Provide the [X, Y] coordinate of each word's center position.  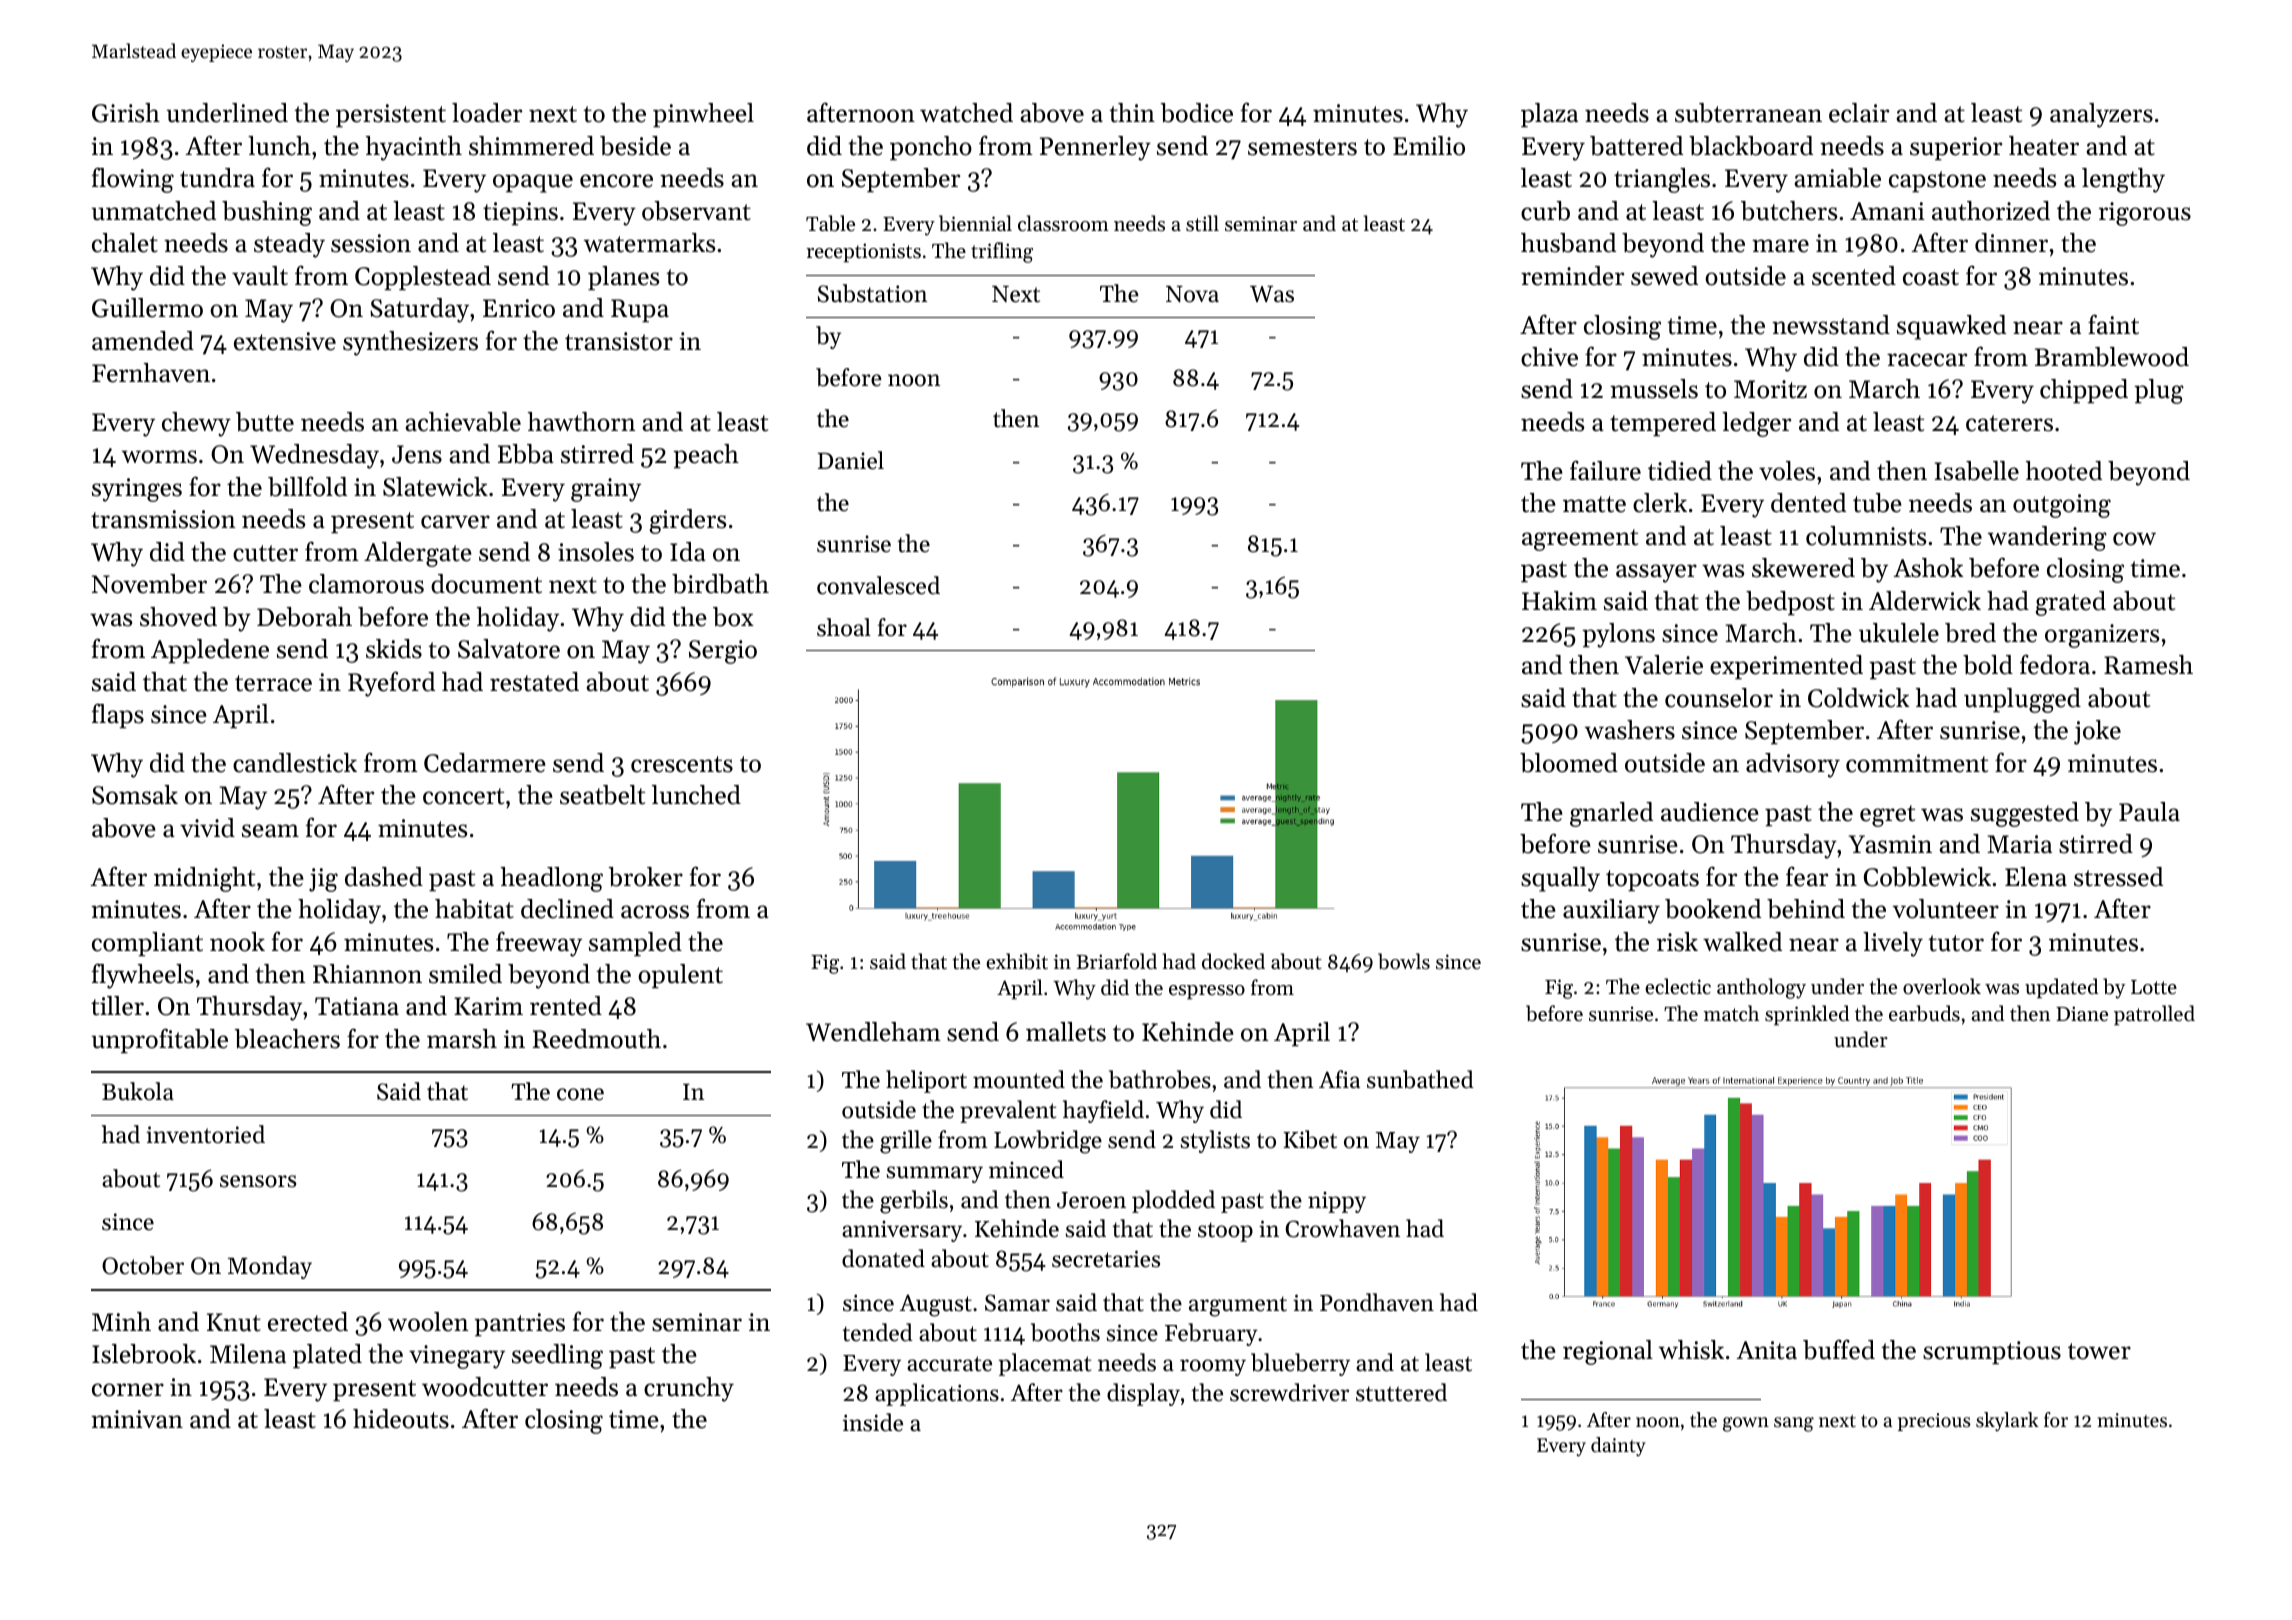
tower [2099, 1351]
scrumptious [1992, 1352]
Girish [126, 113]
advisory [1793, 765]
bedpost [1790, 603]
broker [645, 877]
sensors [258, 1181]
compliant [147, 944]
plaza [1549, 115]
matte [1594, 504]
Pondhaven [1377, 1302]
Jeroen [1091, 1200]
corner [128, 1390]
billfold [307, 486]
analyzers [2101, 115]
